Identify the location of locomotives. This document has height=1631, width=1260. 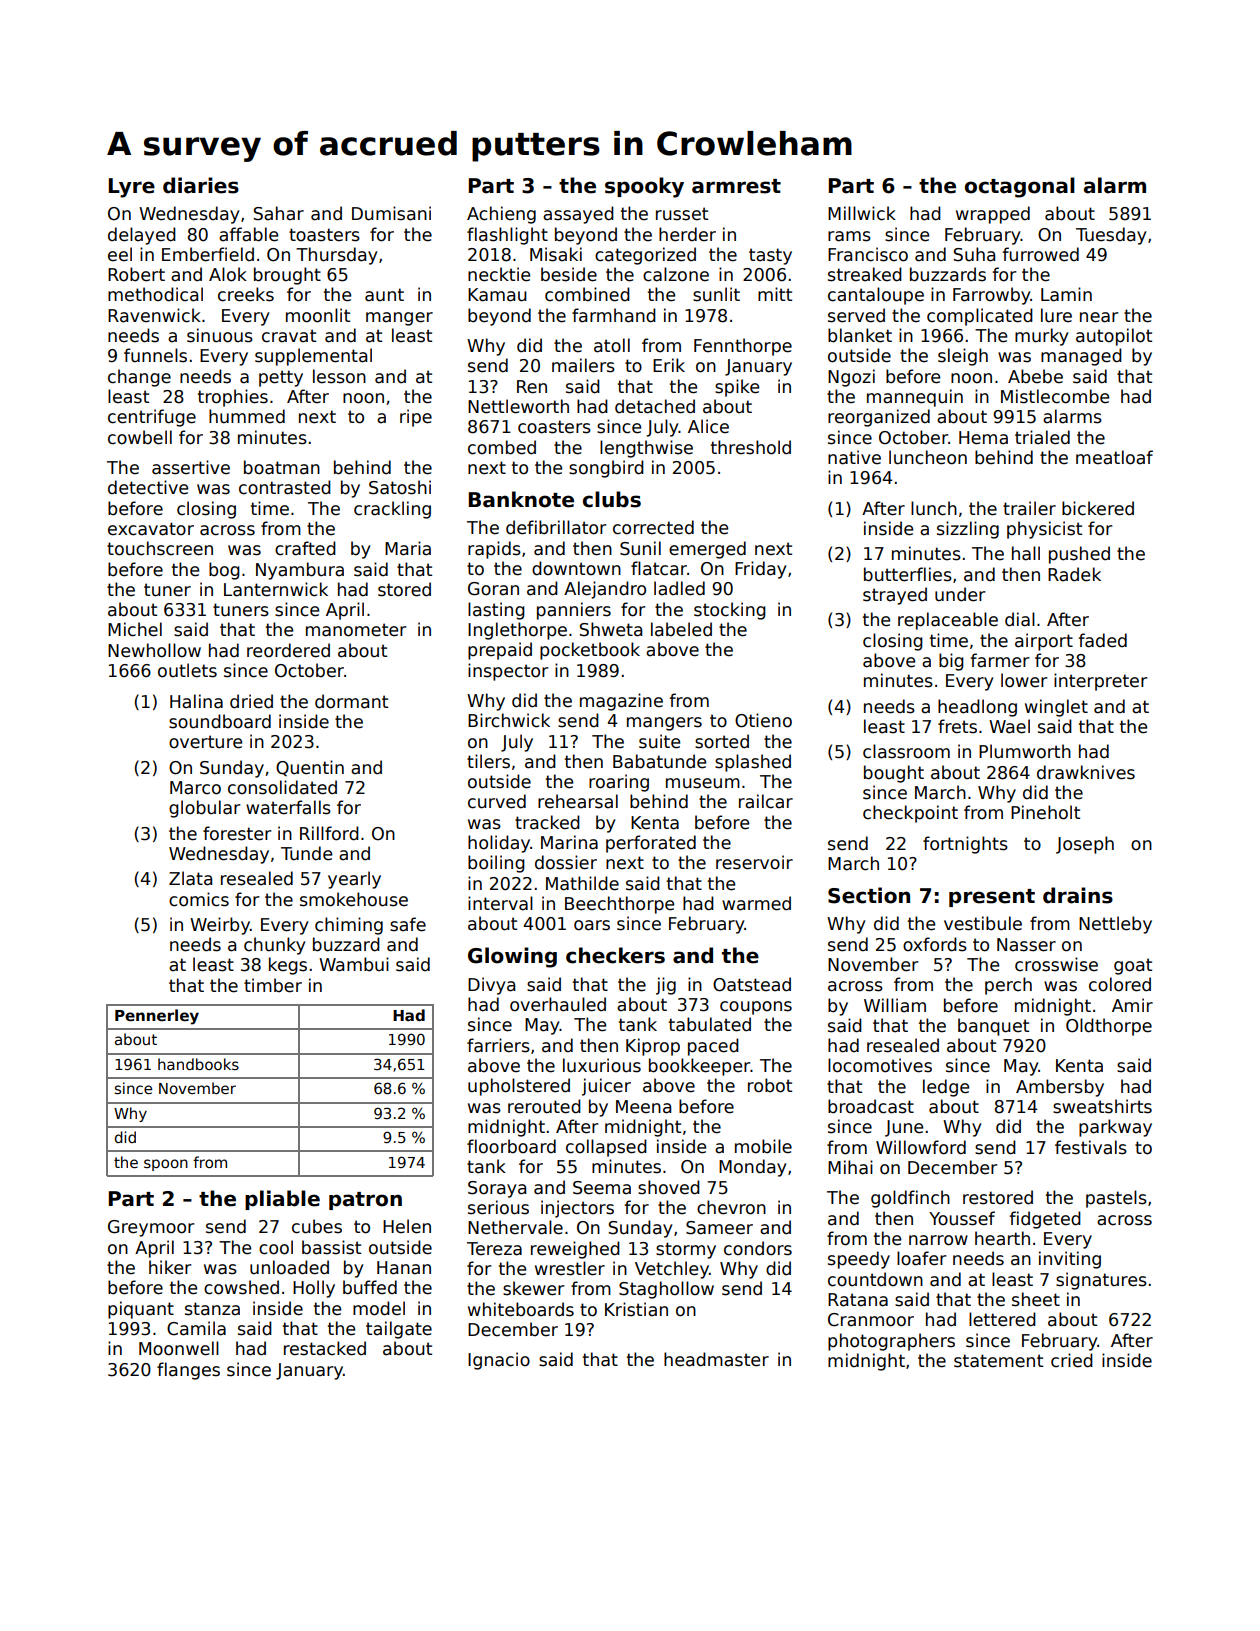
(880, 1065).
